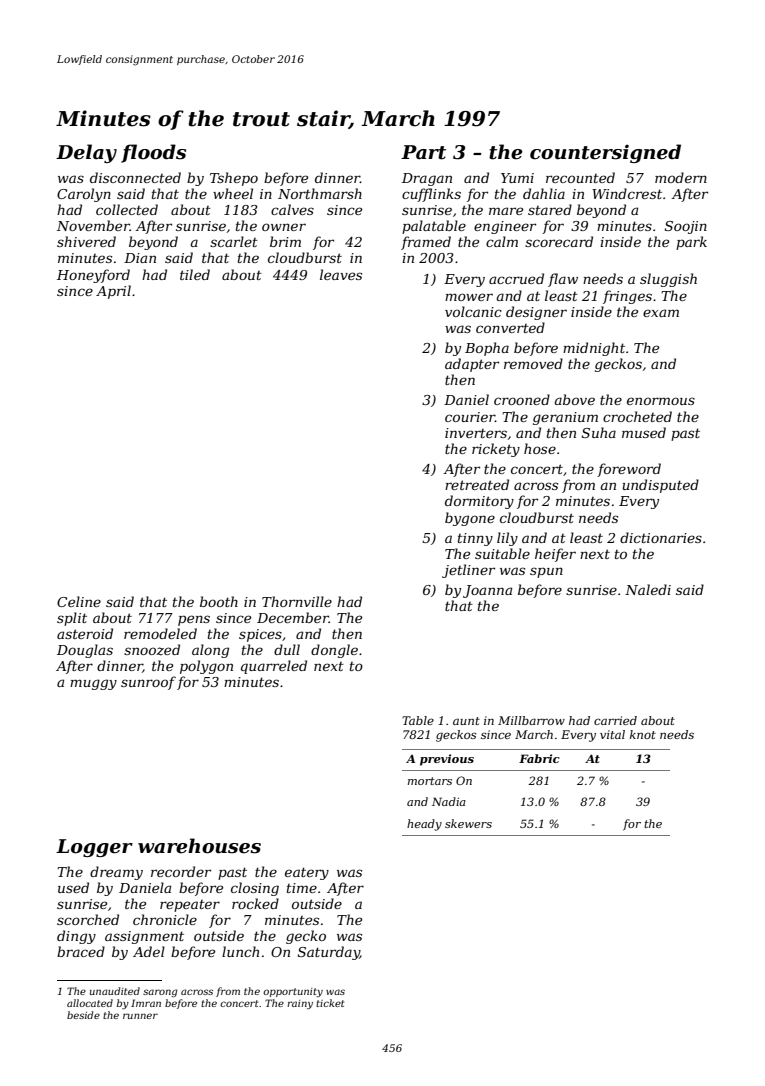 Image resolution: width=765 pixels, height=1086 pixels. Describe the element at coordinates (199, 846) in the screenshot. I see `warehouses` at that location.
